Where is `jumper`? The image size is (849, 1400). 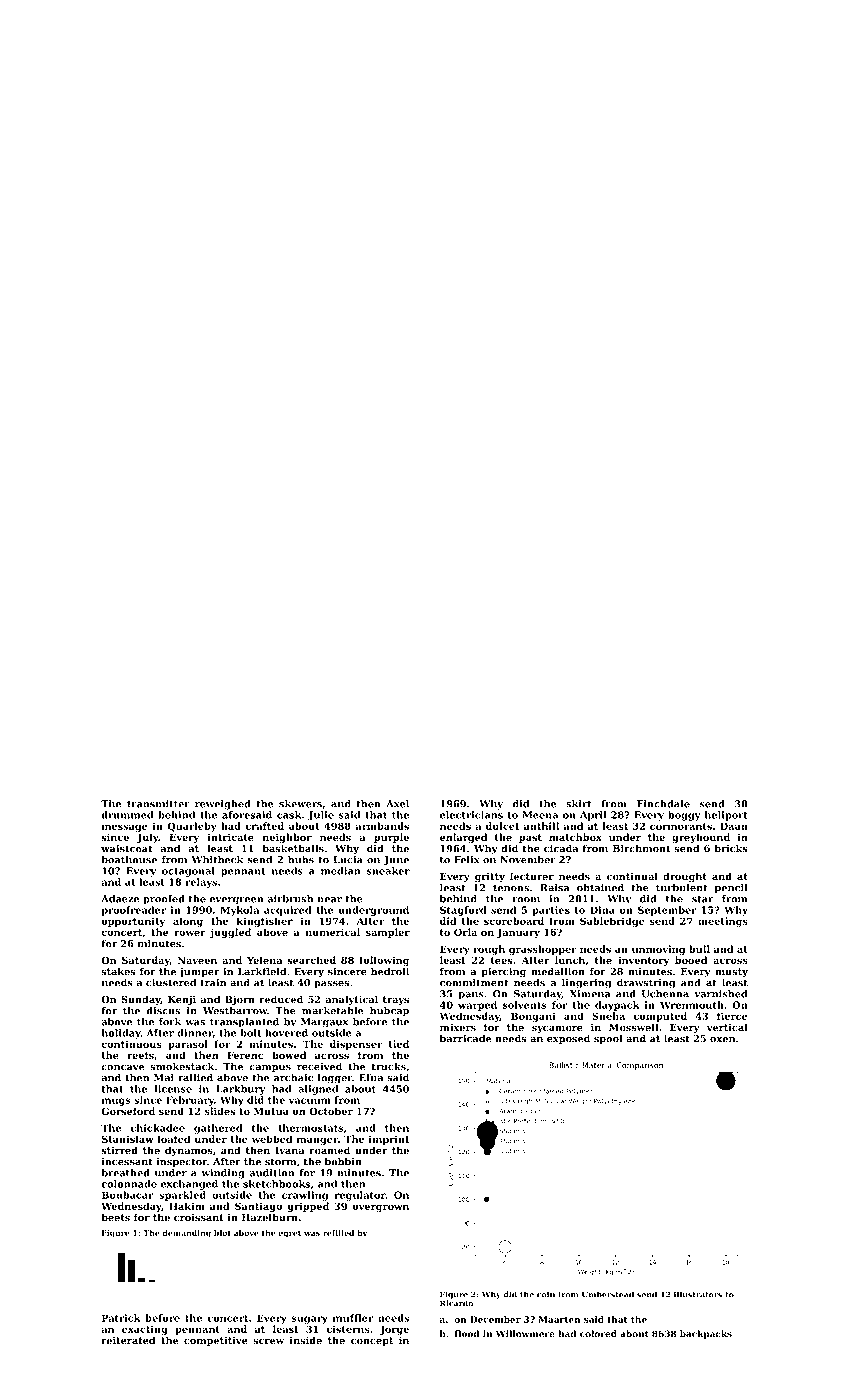
jumper is located at coordinates (199, 973).
